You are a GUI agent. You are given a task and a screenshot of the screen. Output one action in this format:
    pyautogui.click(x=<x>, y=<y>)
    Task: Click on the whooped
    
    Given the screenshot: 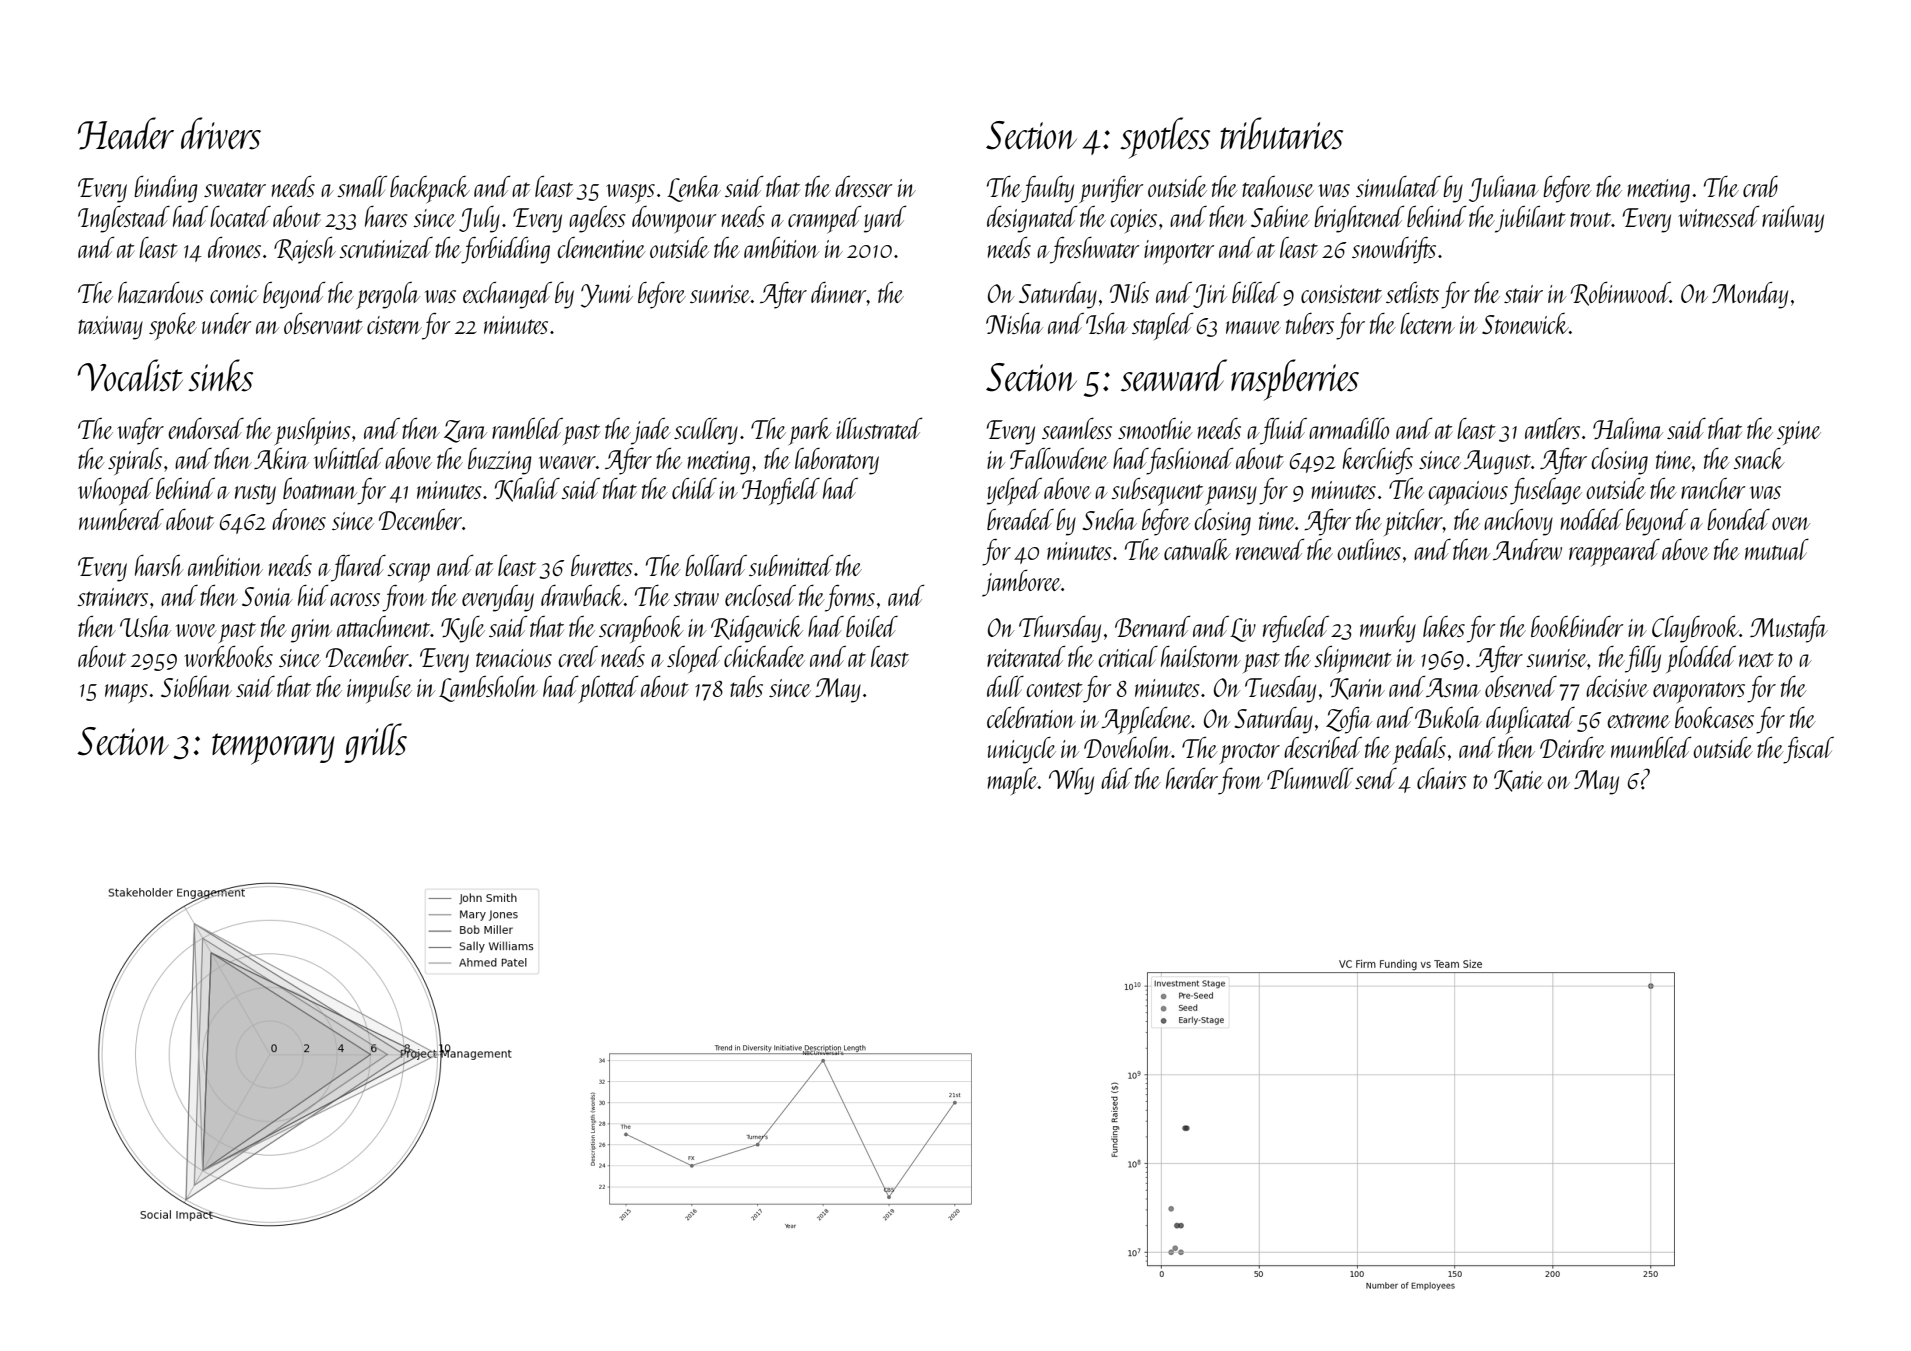 What is the action you would take?
    pyautogui.click(x=115, y=491)
